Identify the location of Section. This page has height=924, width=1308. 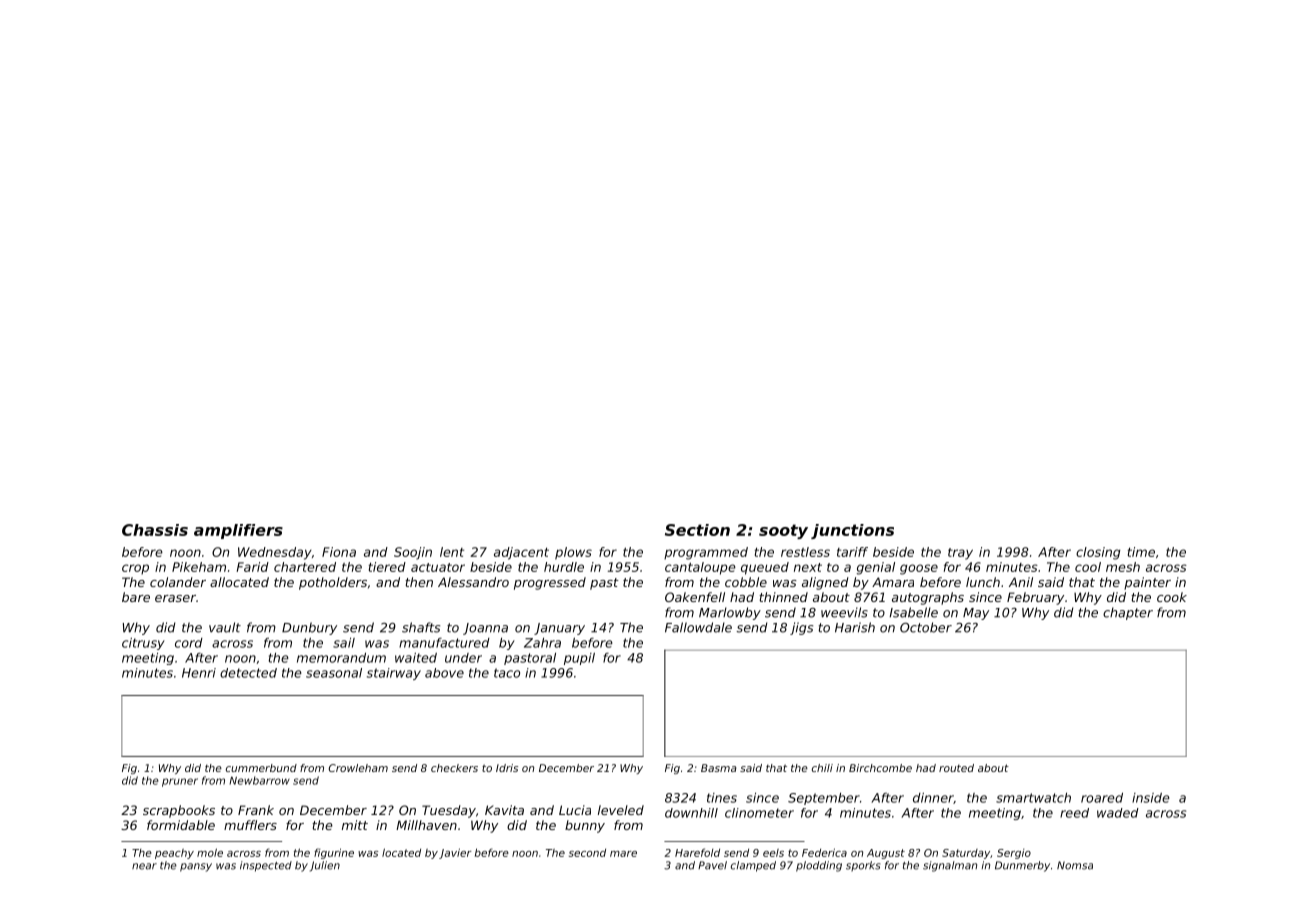
(697, 530).
